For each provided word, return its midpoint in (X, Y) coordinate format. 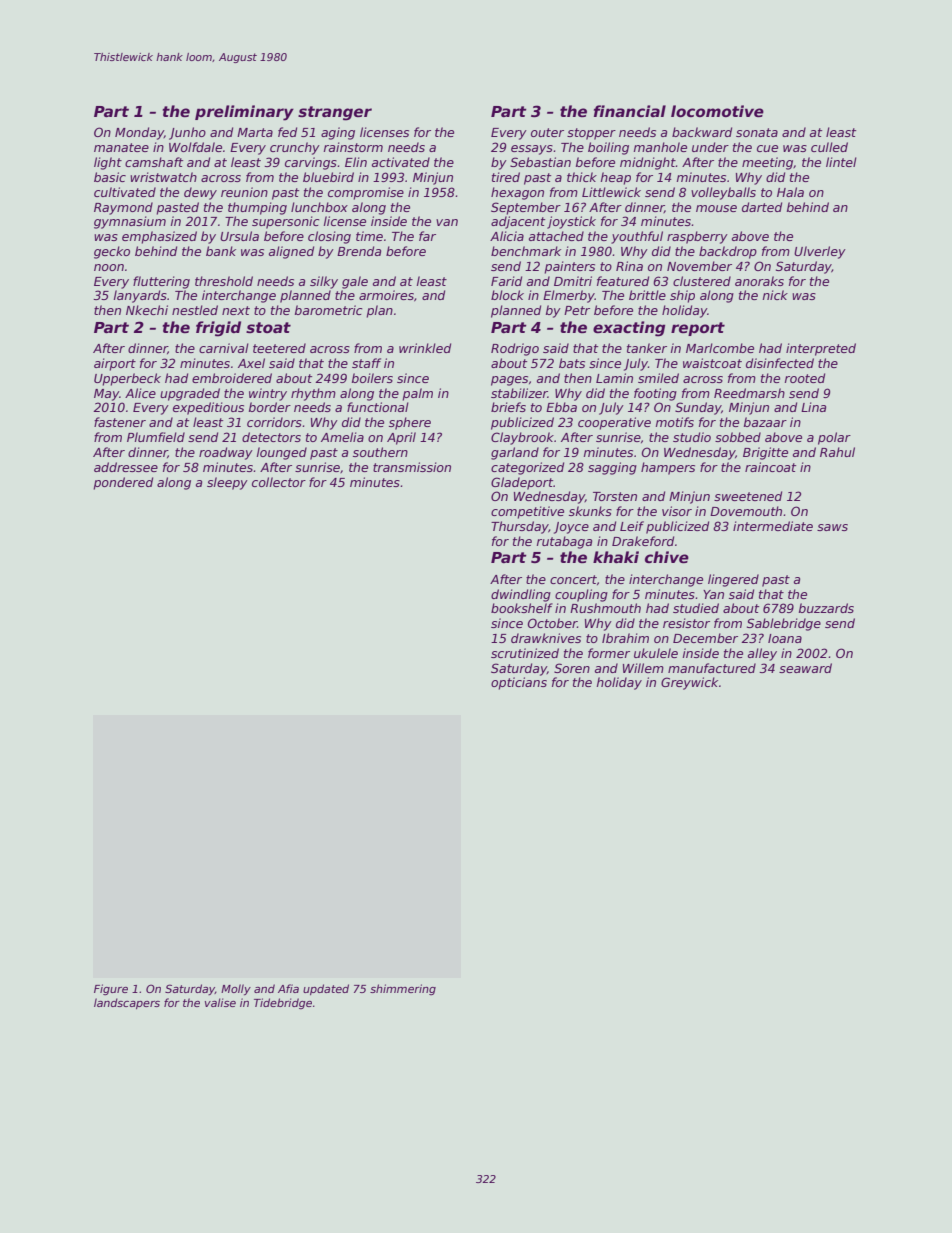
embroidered (232, 378)
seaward (805, 668)
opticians (519, 683)
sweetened (748, 496)
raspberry (697, 237)
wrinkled (425, 348)
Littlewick (611, 192)
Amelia (342, 437)
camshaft (154, 162)
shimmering (403, 989)
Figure (111, 989)
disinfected (780, 363)
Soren (572, 668)
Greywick (689, 683)
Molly (236, 990)
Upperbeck (127, 379)
